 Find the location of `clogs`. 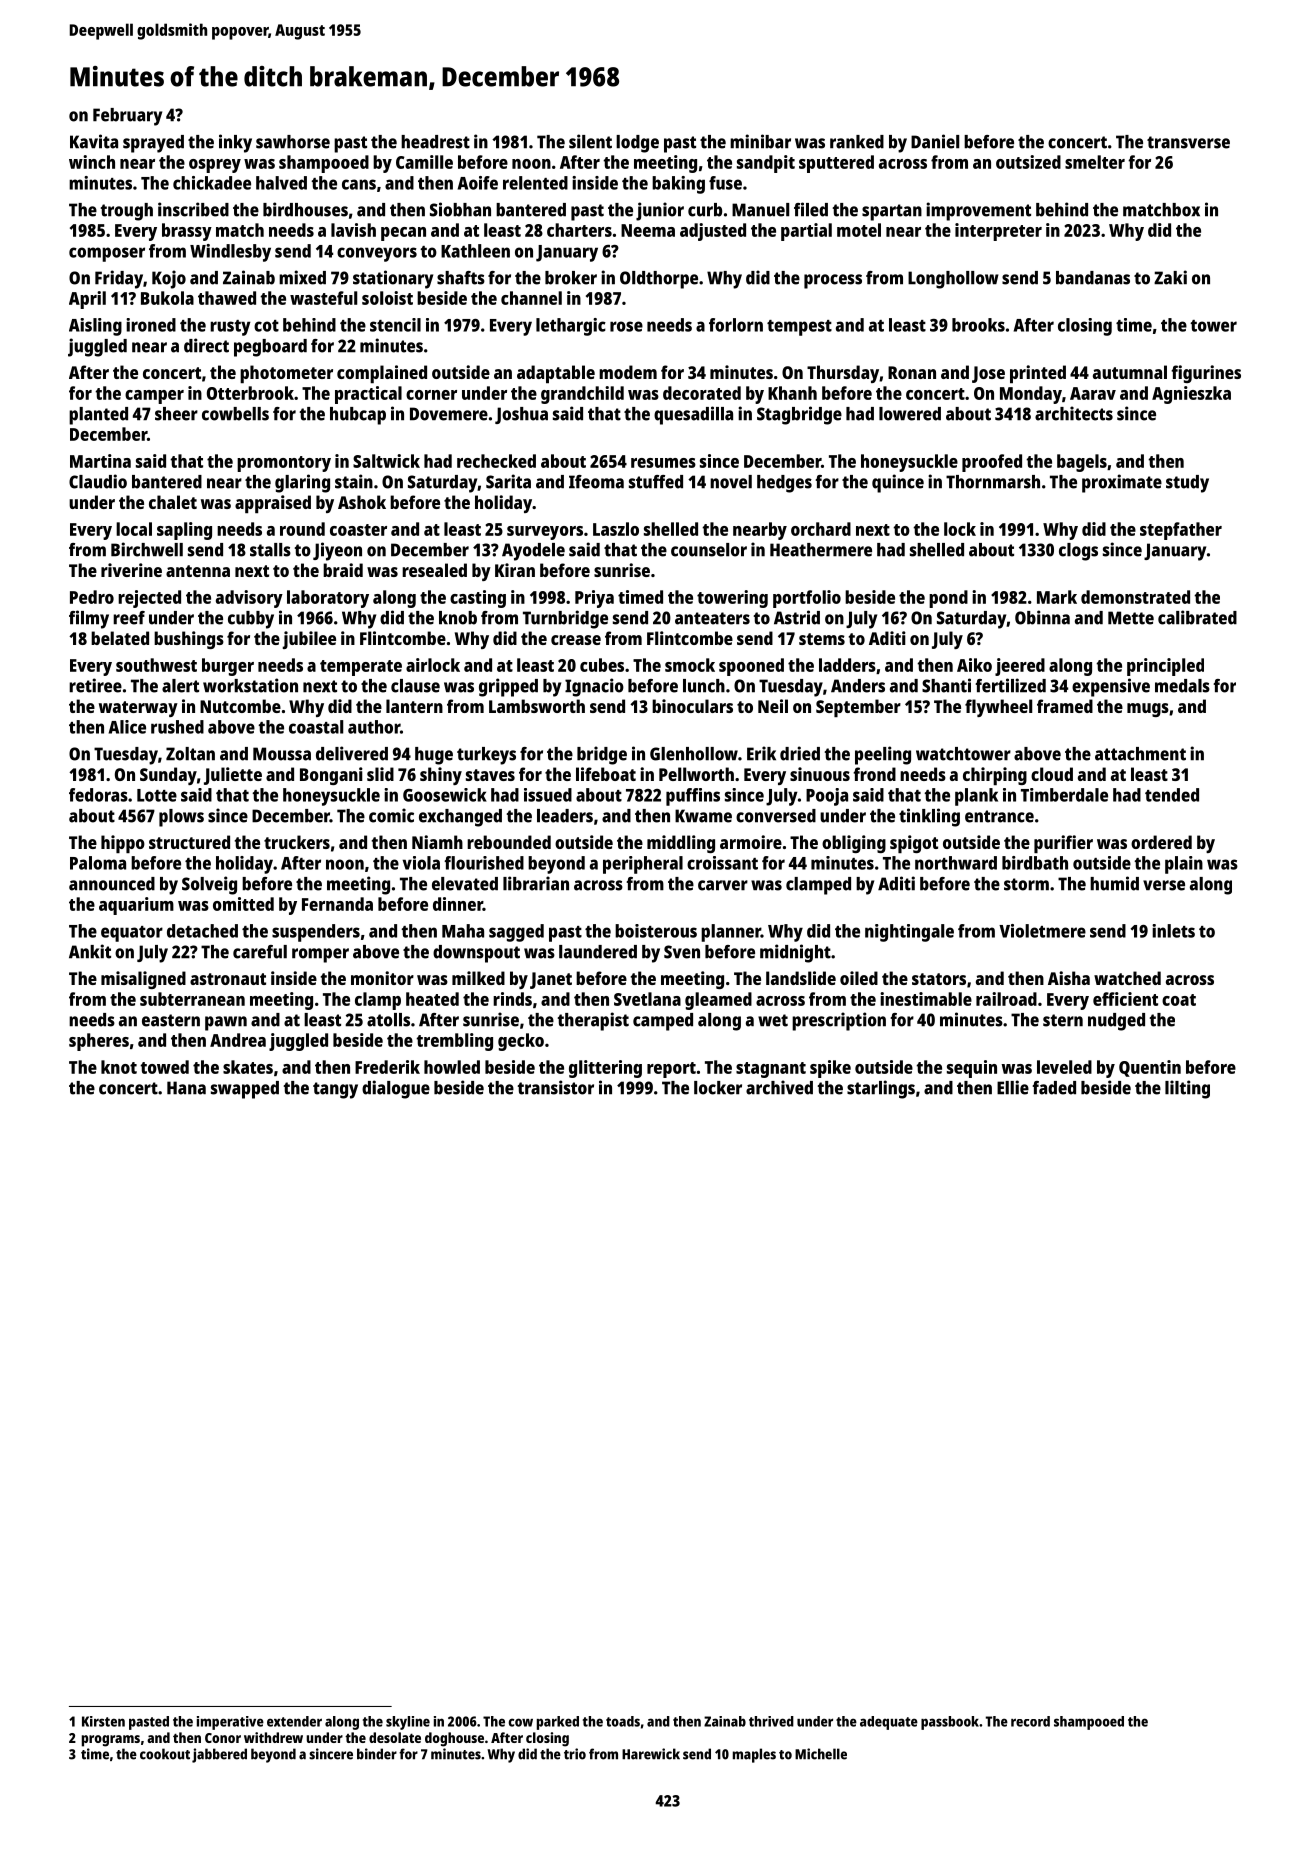

clogs is located at coordinates (1078, 552).
